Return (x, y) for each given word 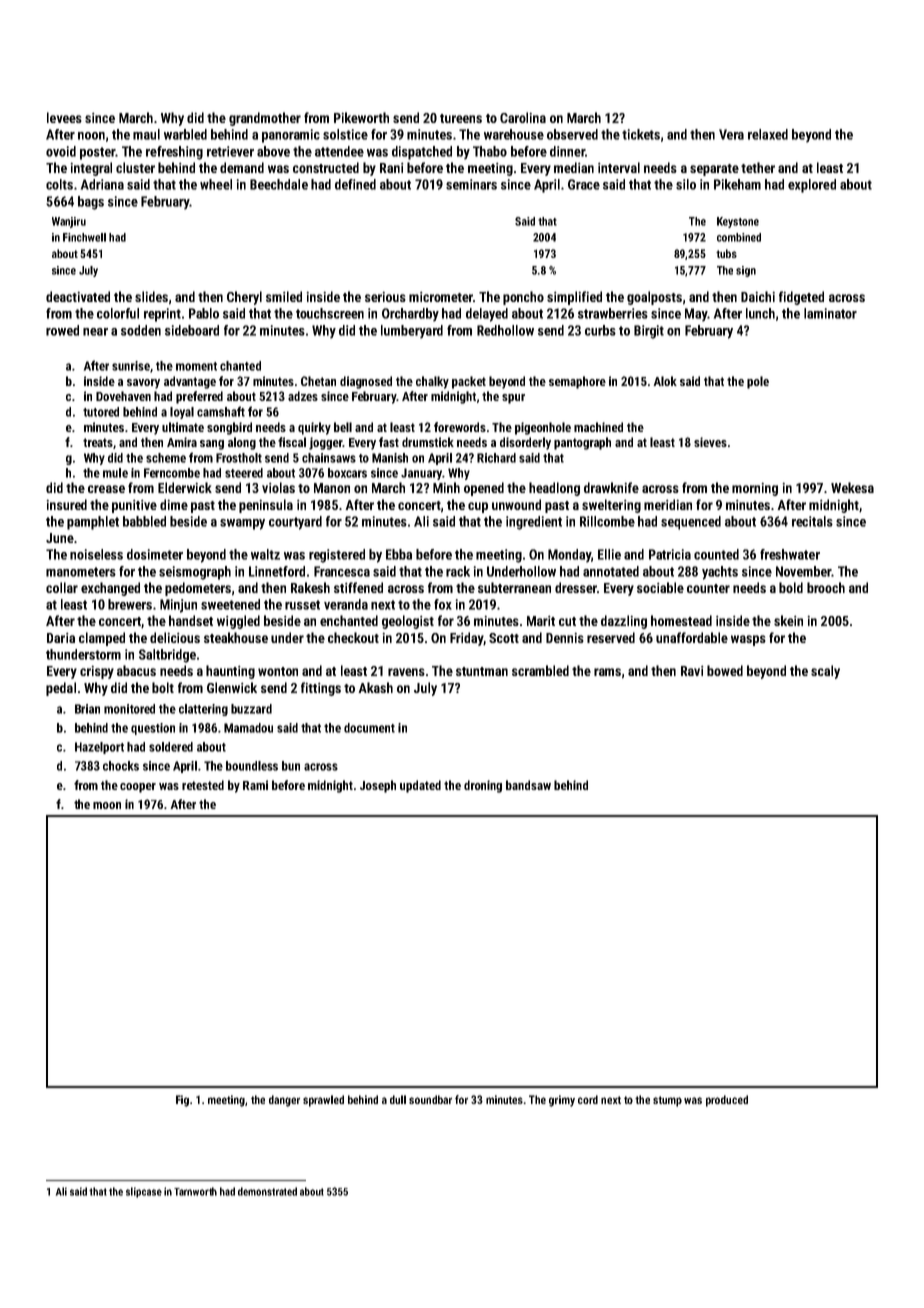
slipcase (144, 1192)
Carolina (523, 117)
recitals (812, 521)
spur (513, 399)
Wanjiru (69, 222)
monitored (129, 709)
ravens (406, 672)
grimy (562, 1101)
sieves (710, 442)
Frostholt (239, 458)
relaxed (768, 134)
